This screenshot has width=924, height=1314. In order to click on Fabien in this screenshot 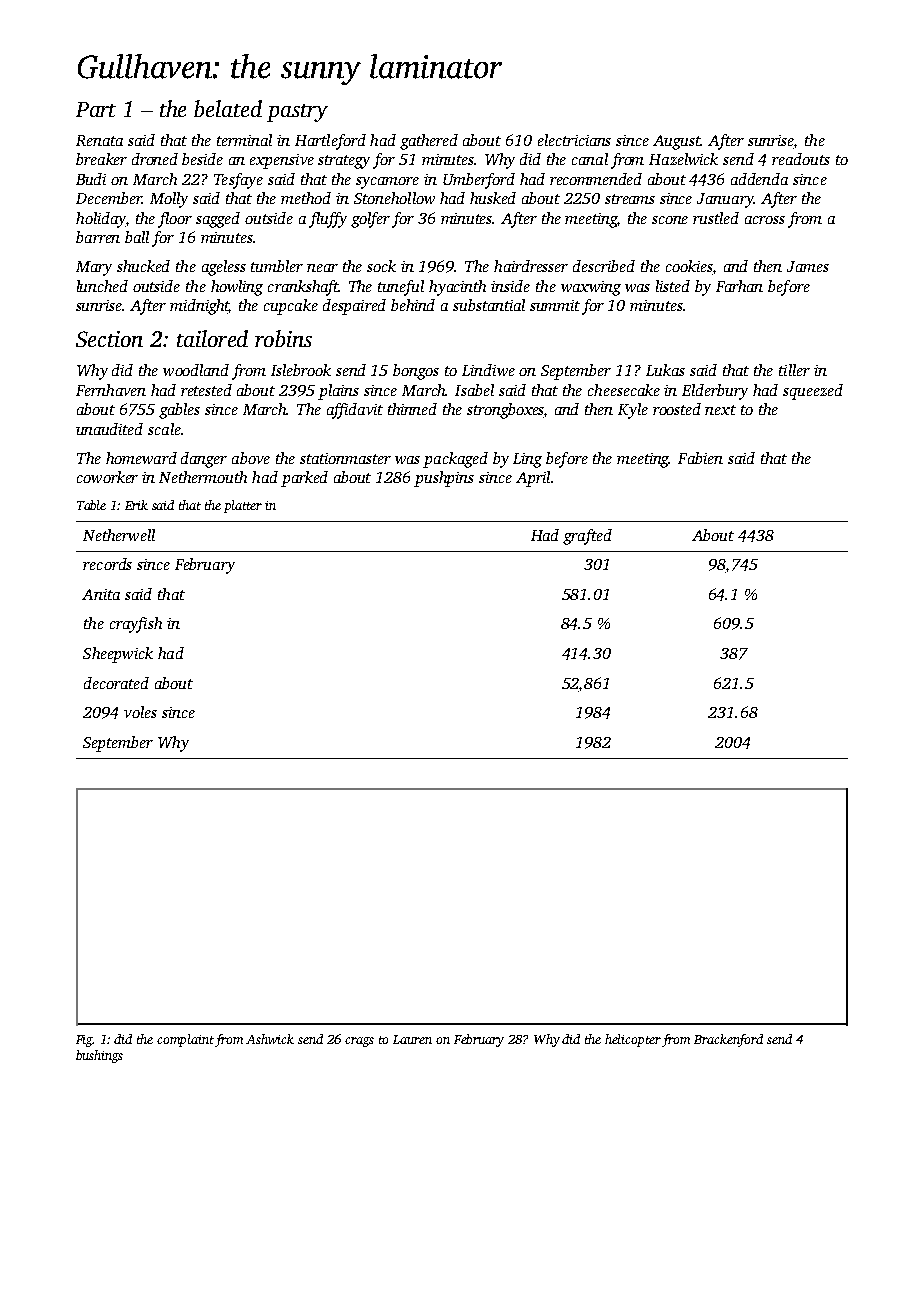, I will do `click(700, 458)`.
